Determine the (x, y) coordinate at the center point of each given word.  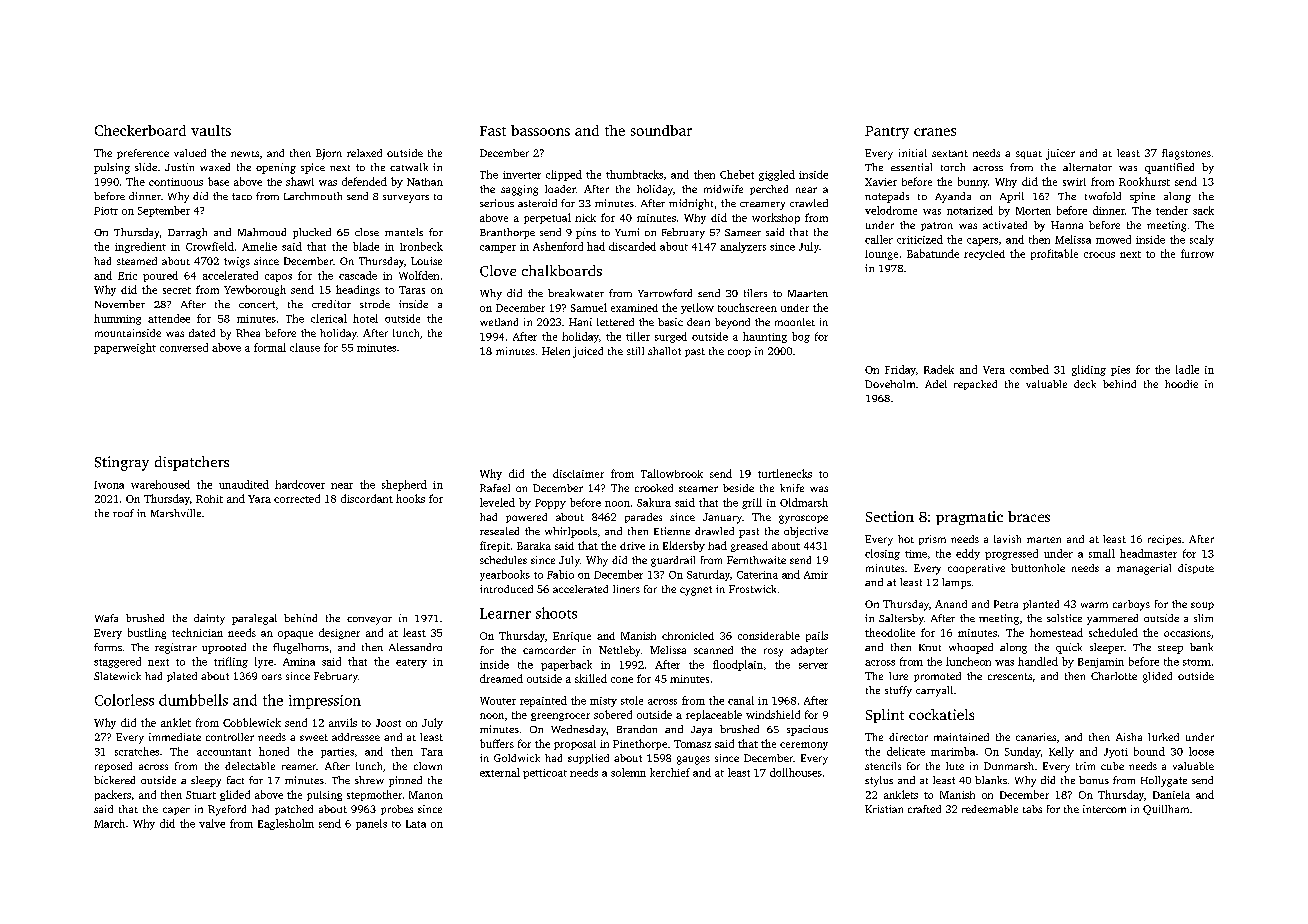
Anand (951, 604)
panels (371, 824)
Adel (936, 384)
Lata (416, 824)
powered (526, 518)
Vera (994, 370)
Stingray (122, 463)
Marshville (176, 513)
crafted (924, 809)
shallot (664, 351)
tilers (755, 293)
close (367, 232)
